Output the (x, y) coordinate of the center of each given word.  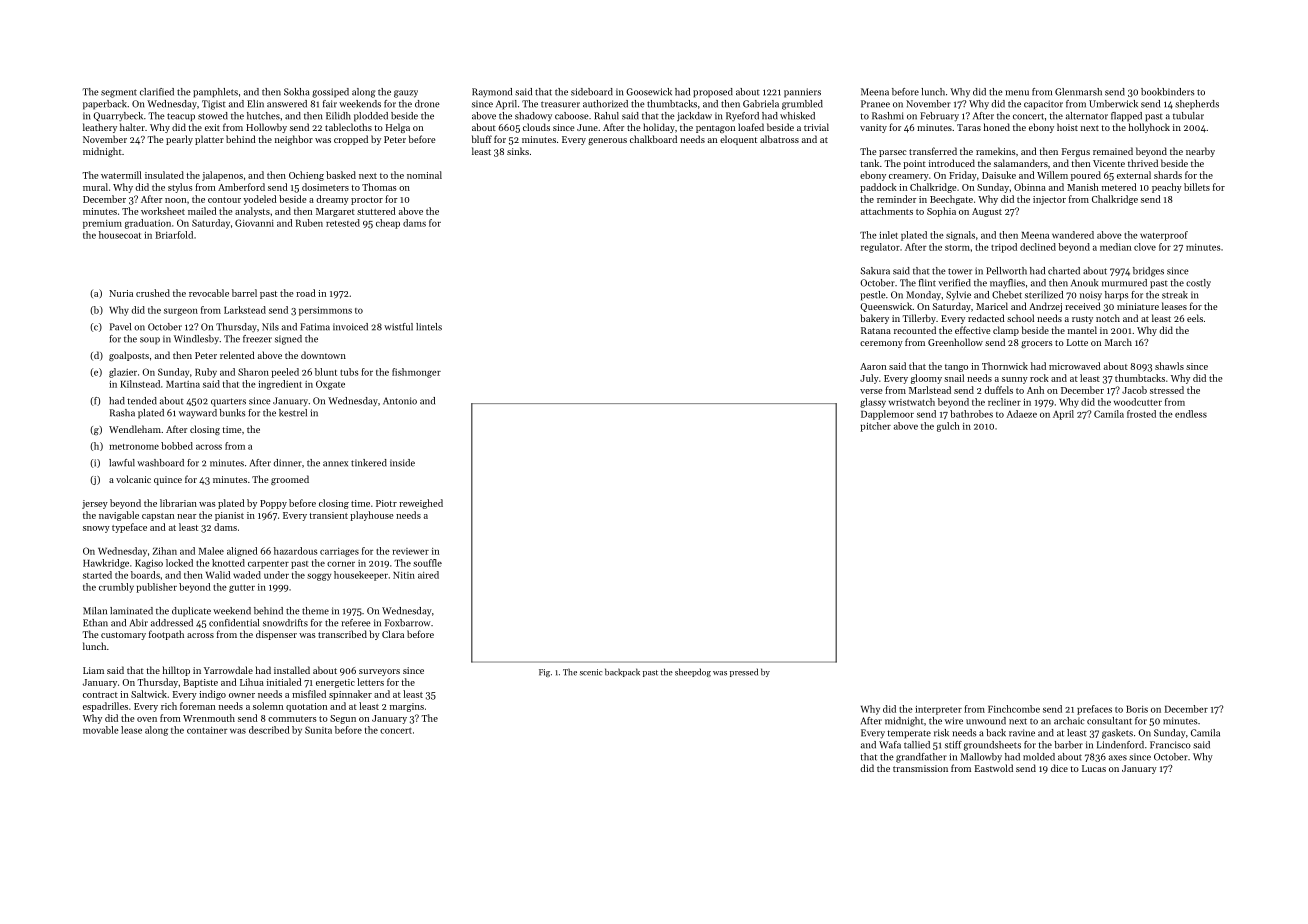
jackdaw (694, 116)
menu (1017, 93)
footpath (166, 635)
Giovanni (254, 223)
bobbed (177, 446)
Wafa (890, 745)
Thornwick (1005, 366)
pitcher (876, 427)
